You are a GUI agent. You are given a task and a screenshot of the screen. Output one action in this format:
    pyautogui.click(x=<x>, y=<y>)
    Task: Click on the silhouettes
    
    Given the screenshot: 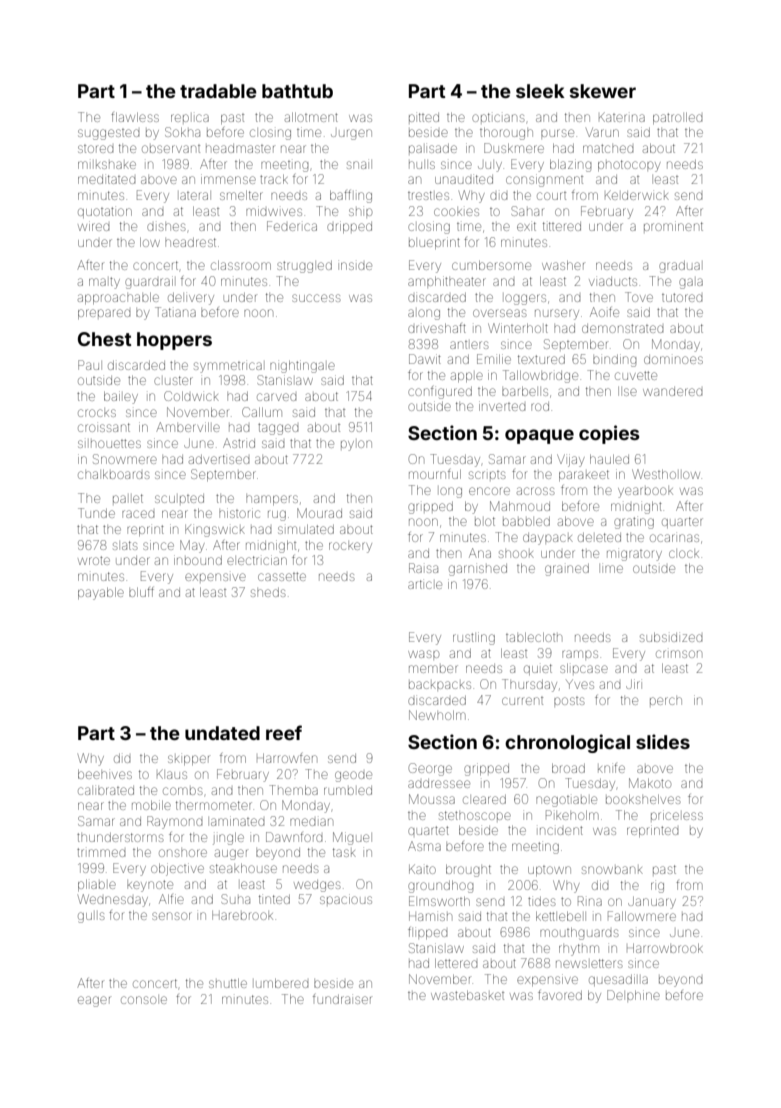 What is the action you would take?
    pyautogui.click(x=109, y=443)
